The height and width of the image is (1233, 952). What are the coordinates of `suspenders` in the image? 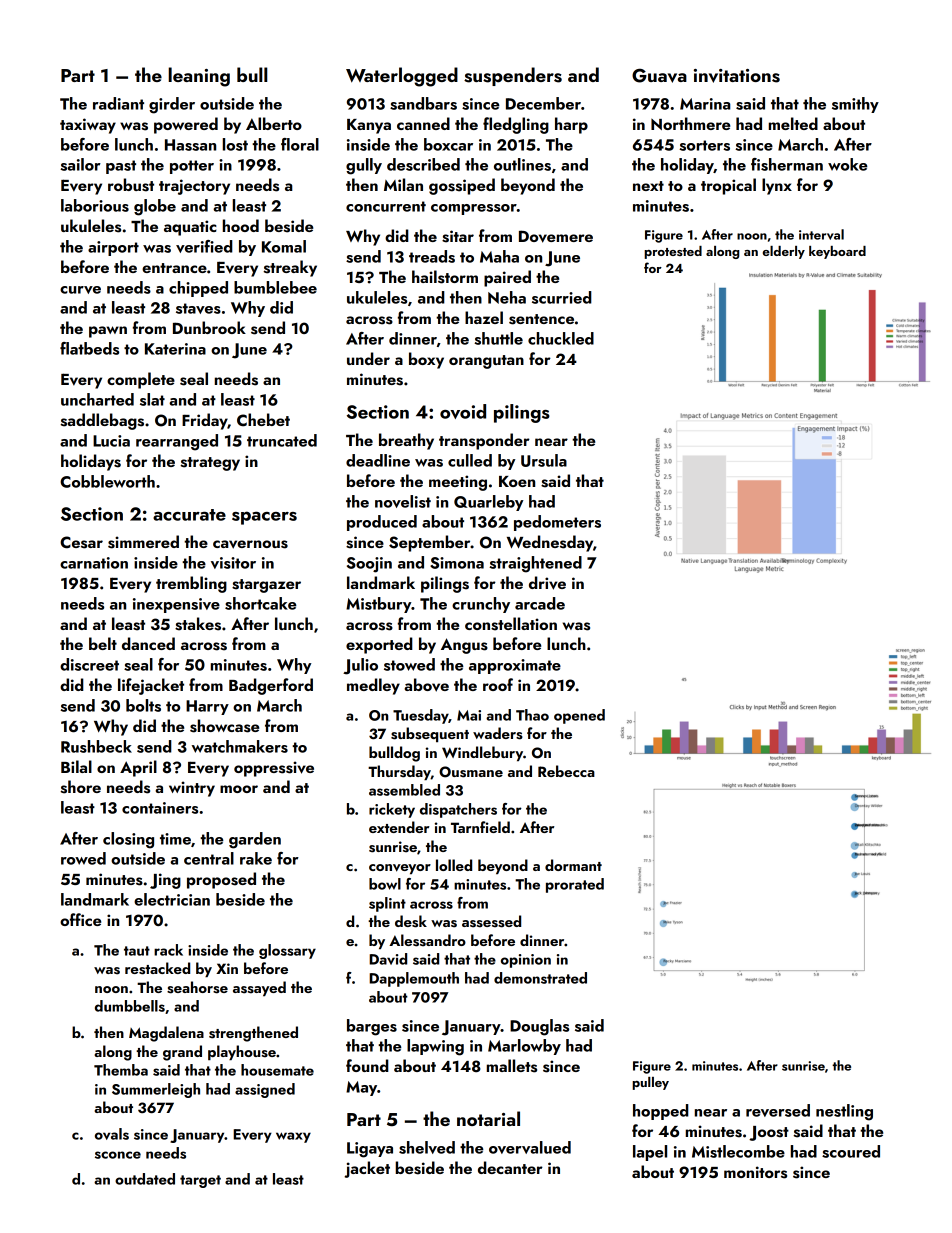 It's located at (513, 76).
